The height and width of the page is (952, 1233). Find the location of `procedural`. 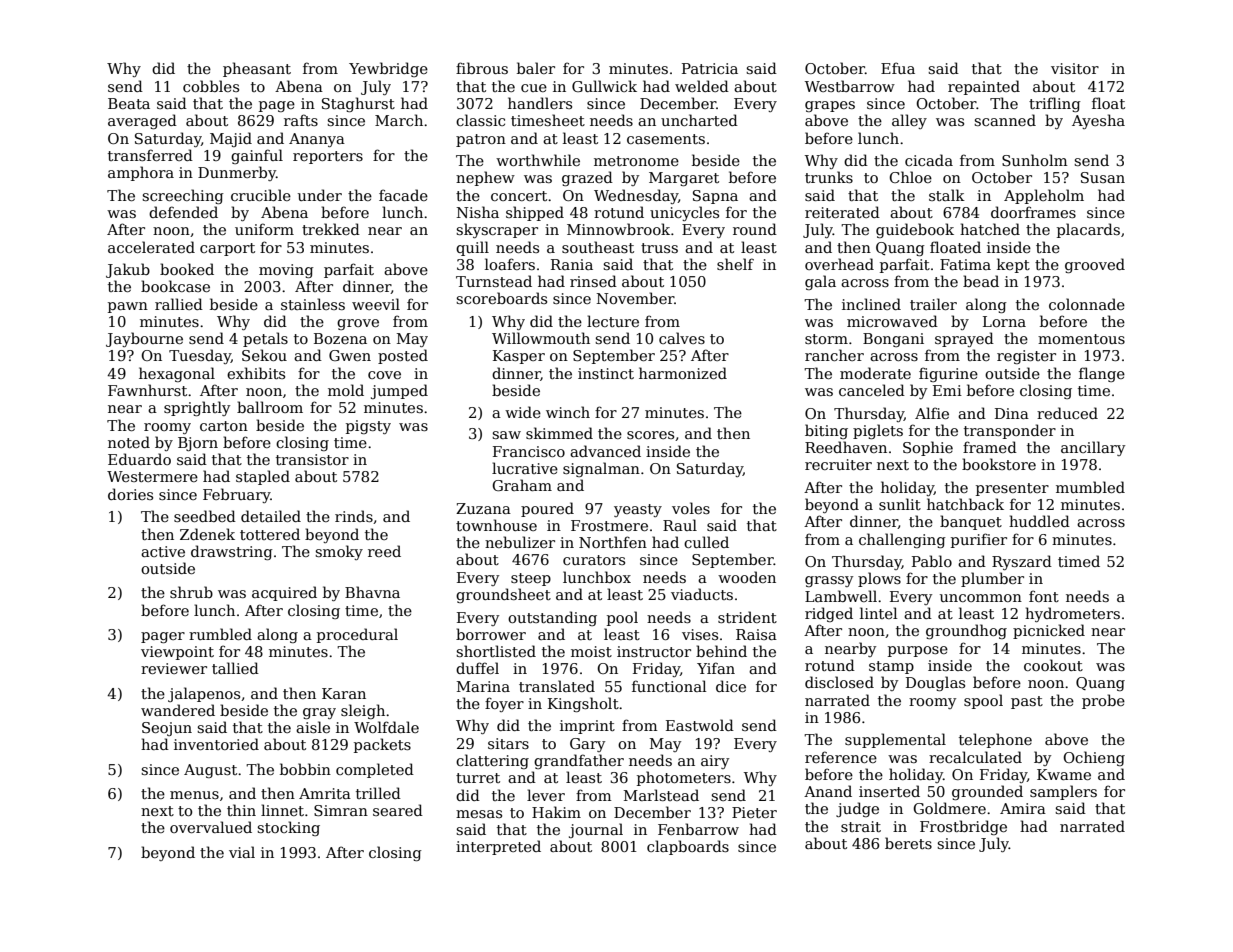

procedural is located at coordinates (357, 635).
